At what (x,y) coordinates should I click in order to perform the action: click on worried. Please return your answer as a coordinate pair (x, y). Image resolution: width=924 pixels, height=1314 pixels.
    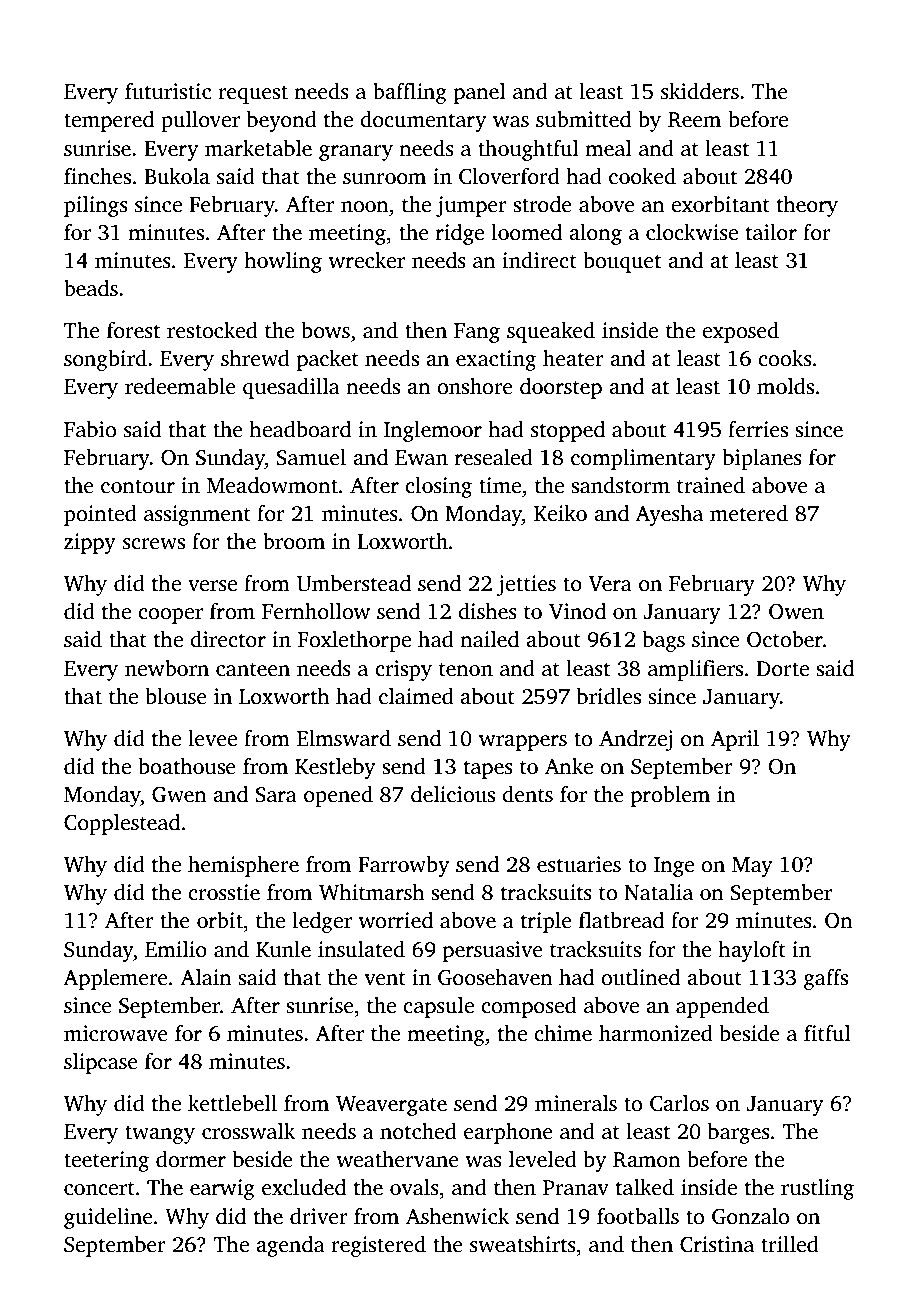
    Looking at the image, I should click on (395, 920).
